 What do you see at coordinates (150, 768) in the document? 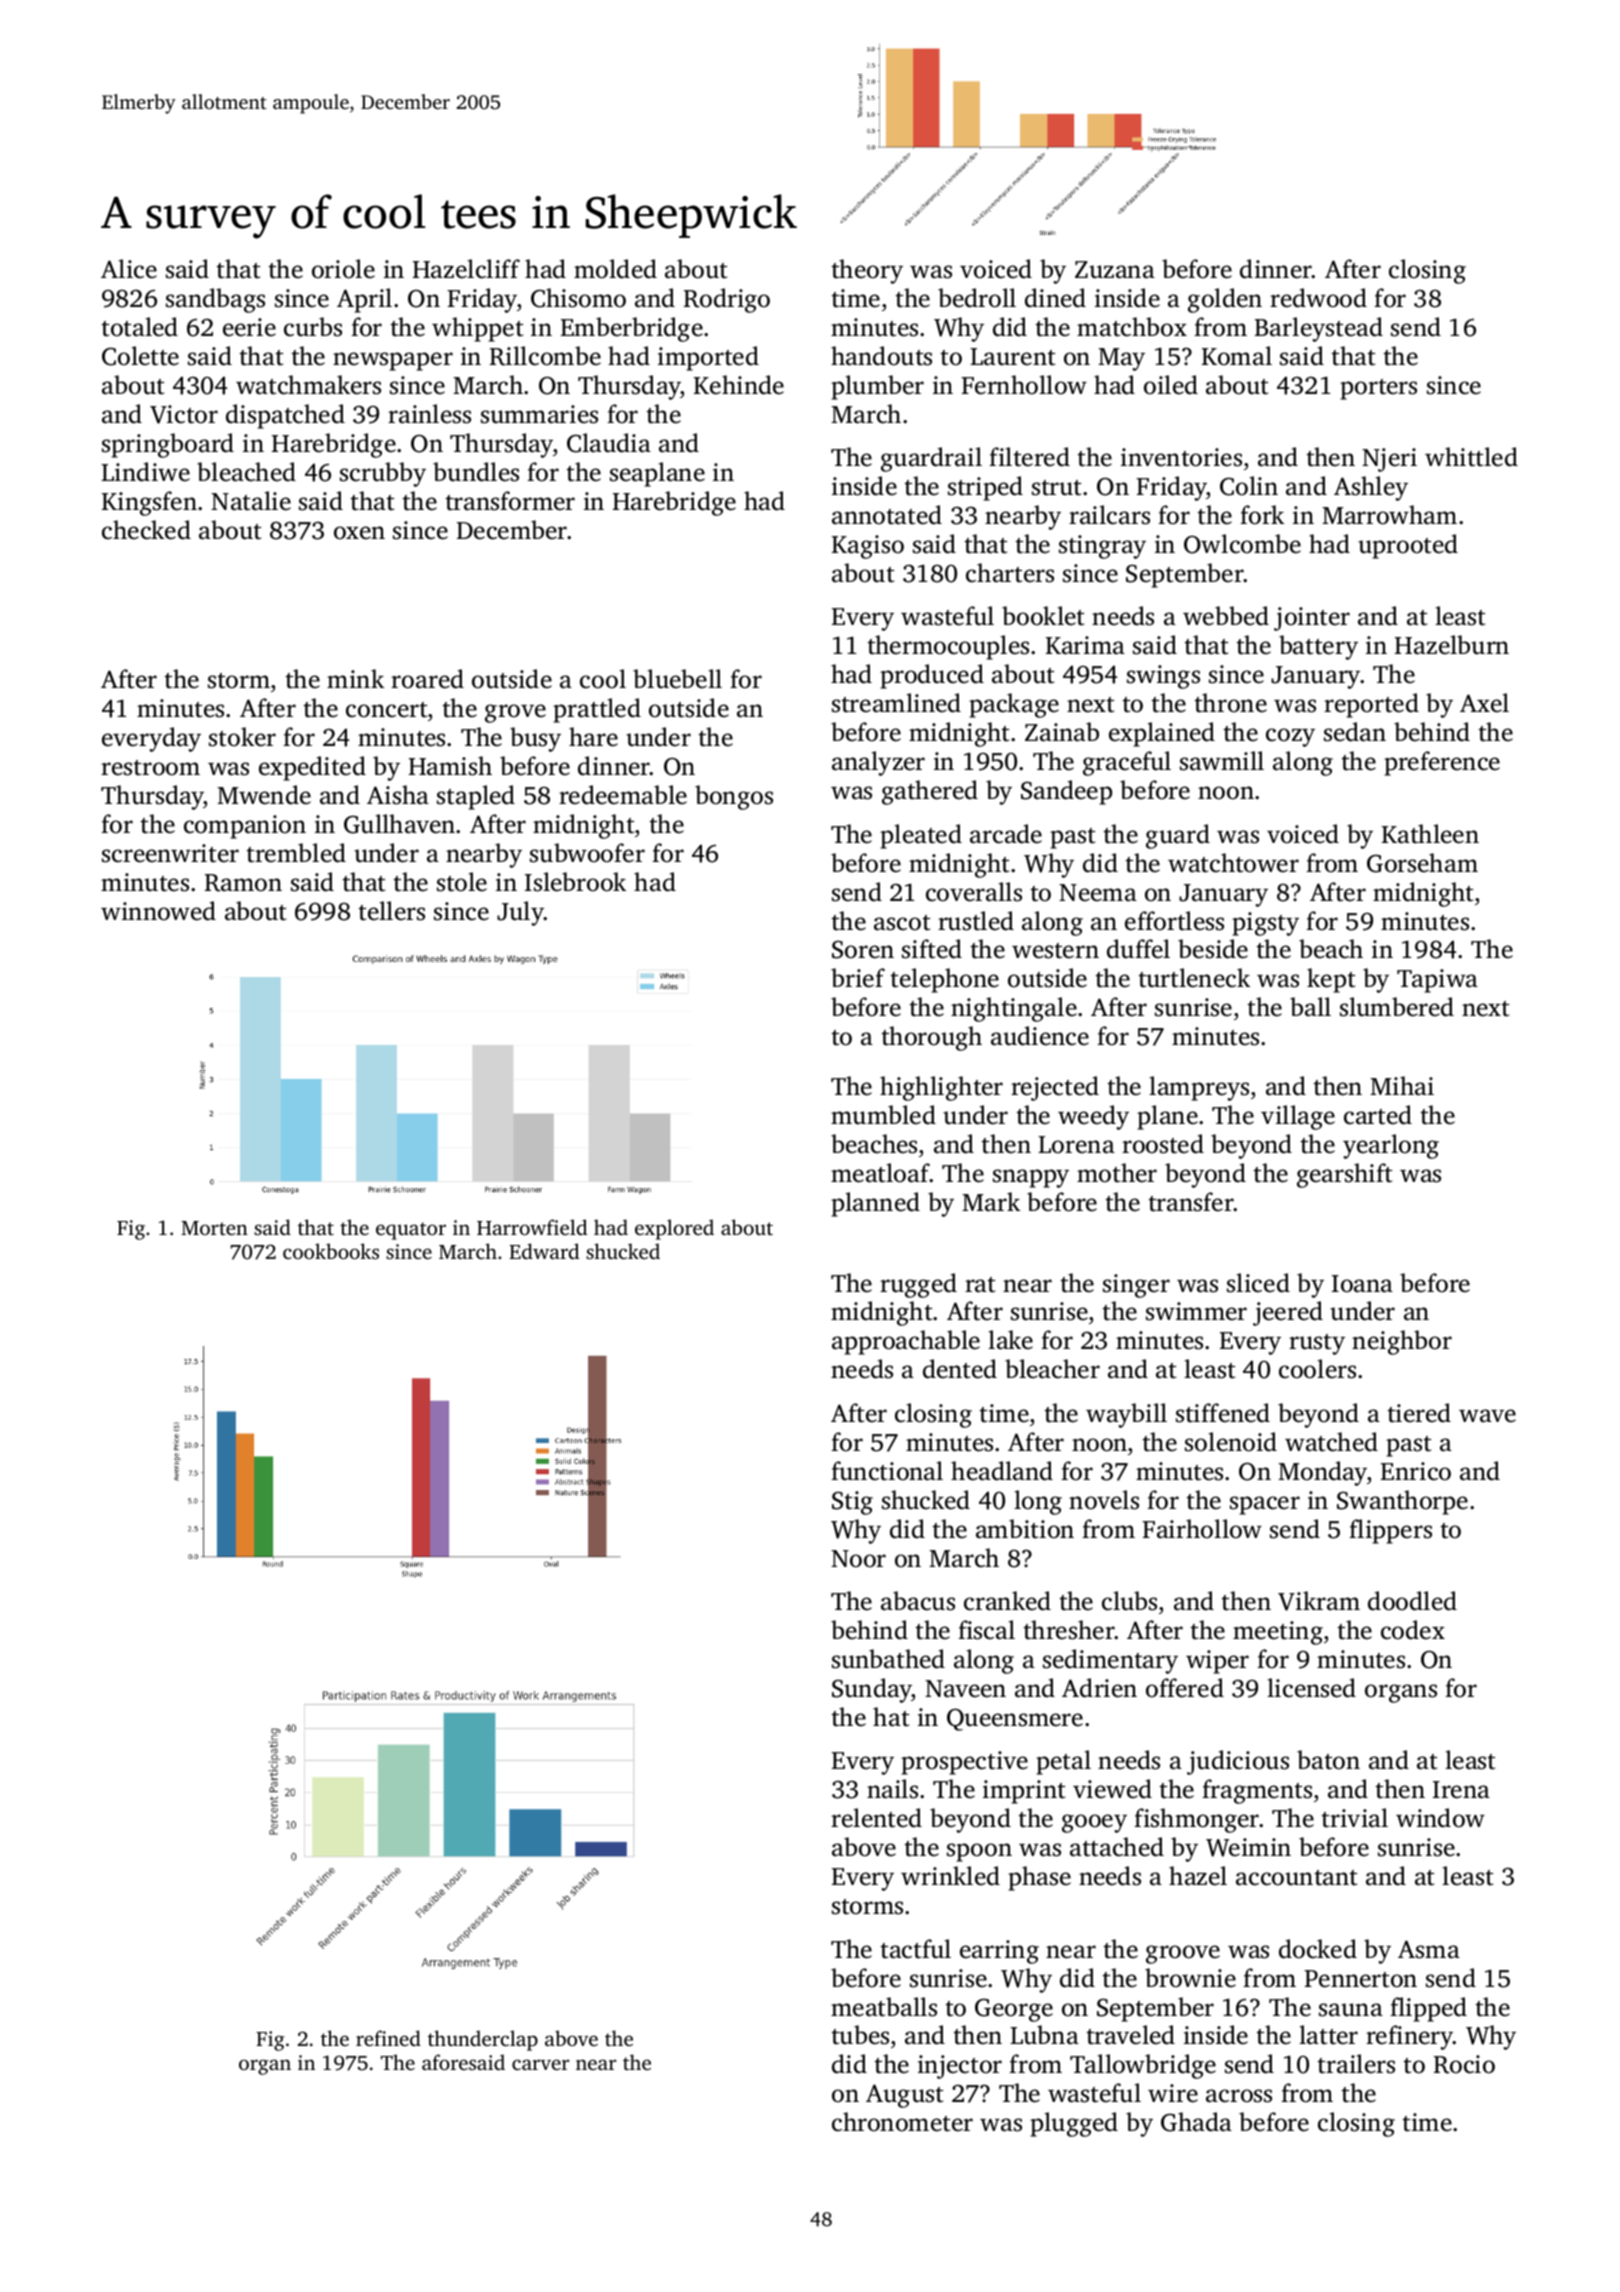
I see `restroom` at bounding box center [150, 768].
